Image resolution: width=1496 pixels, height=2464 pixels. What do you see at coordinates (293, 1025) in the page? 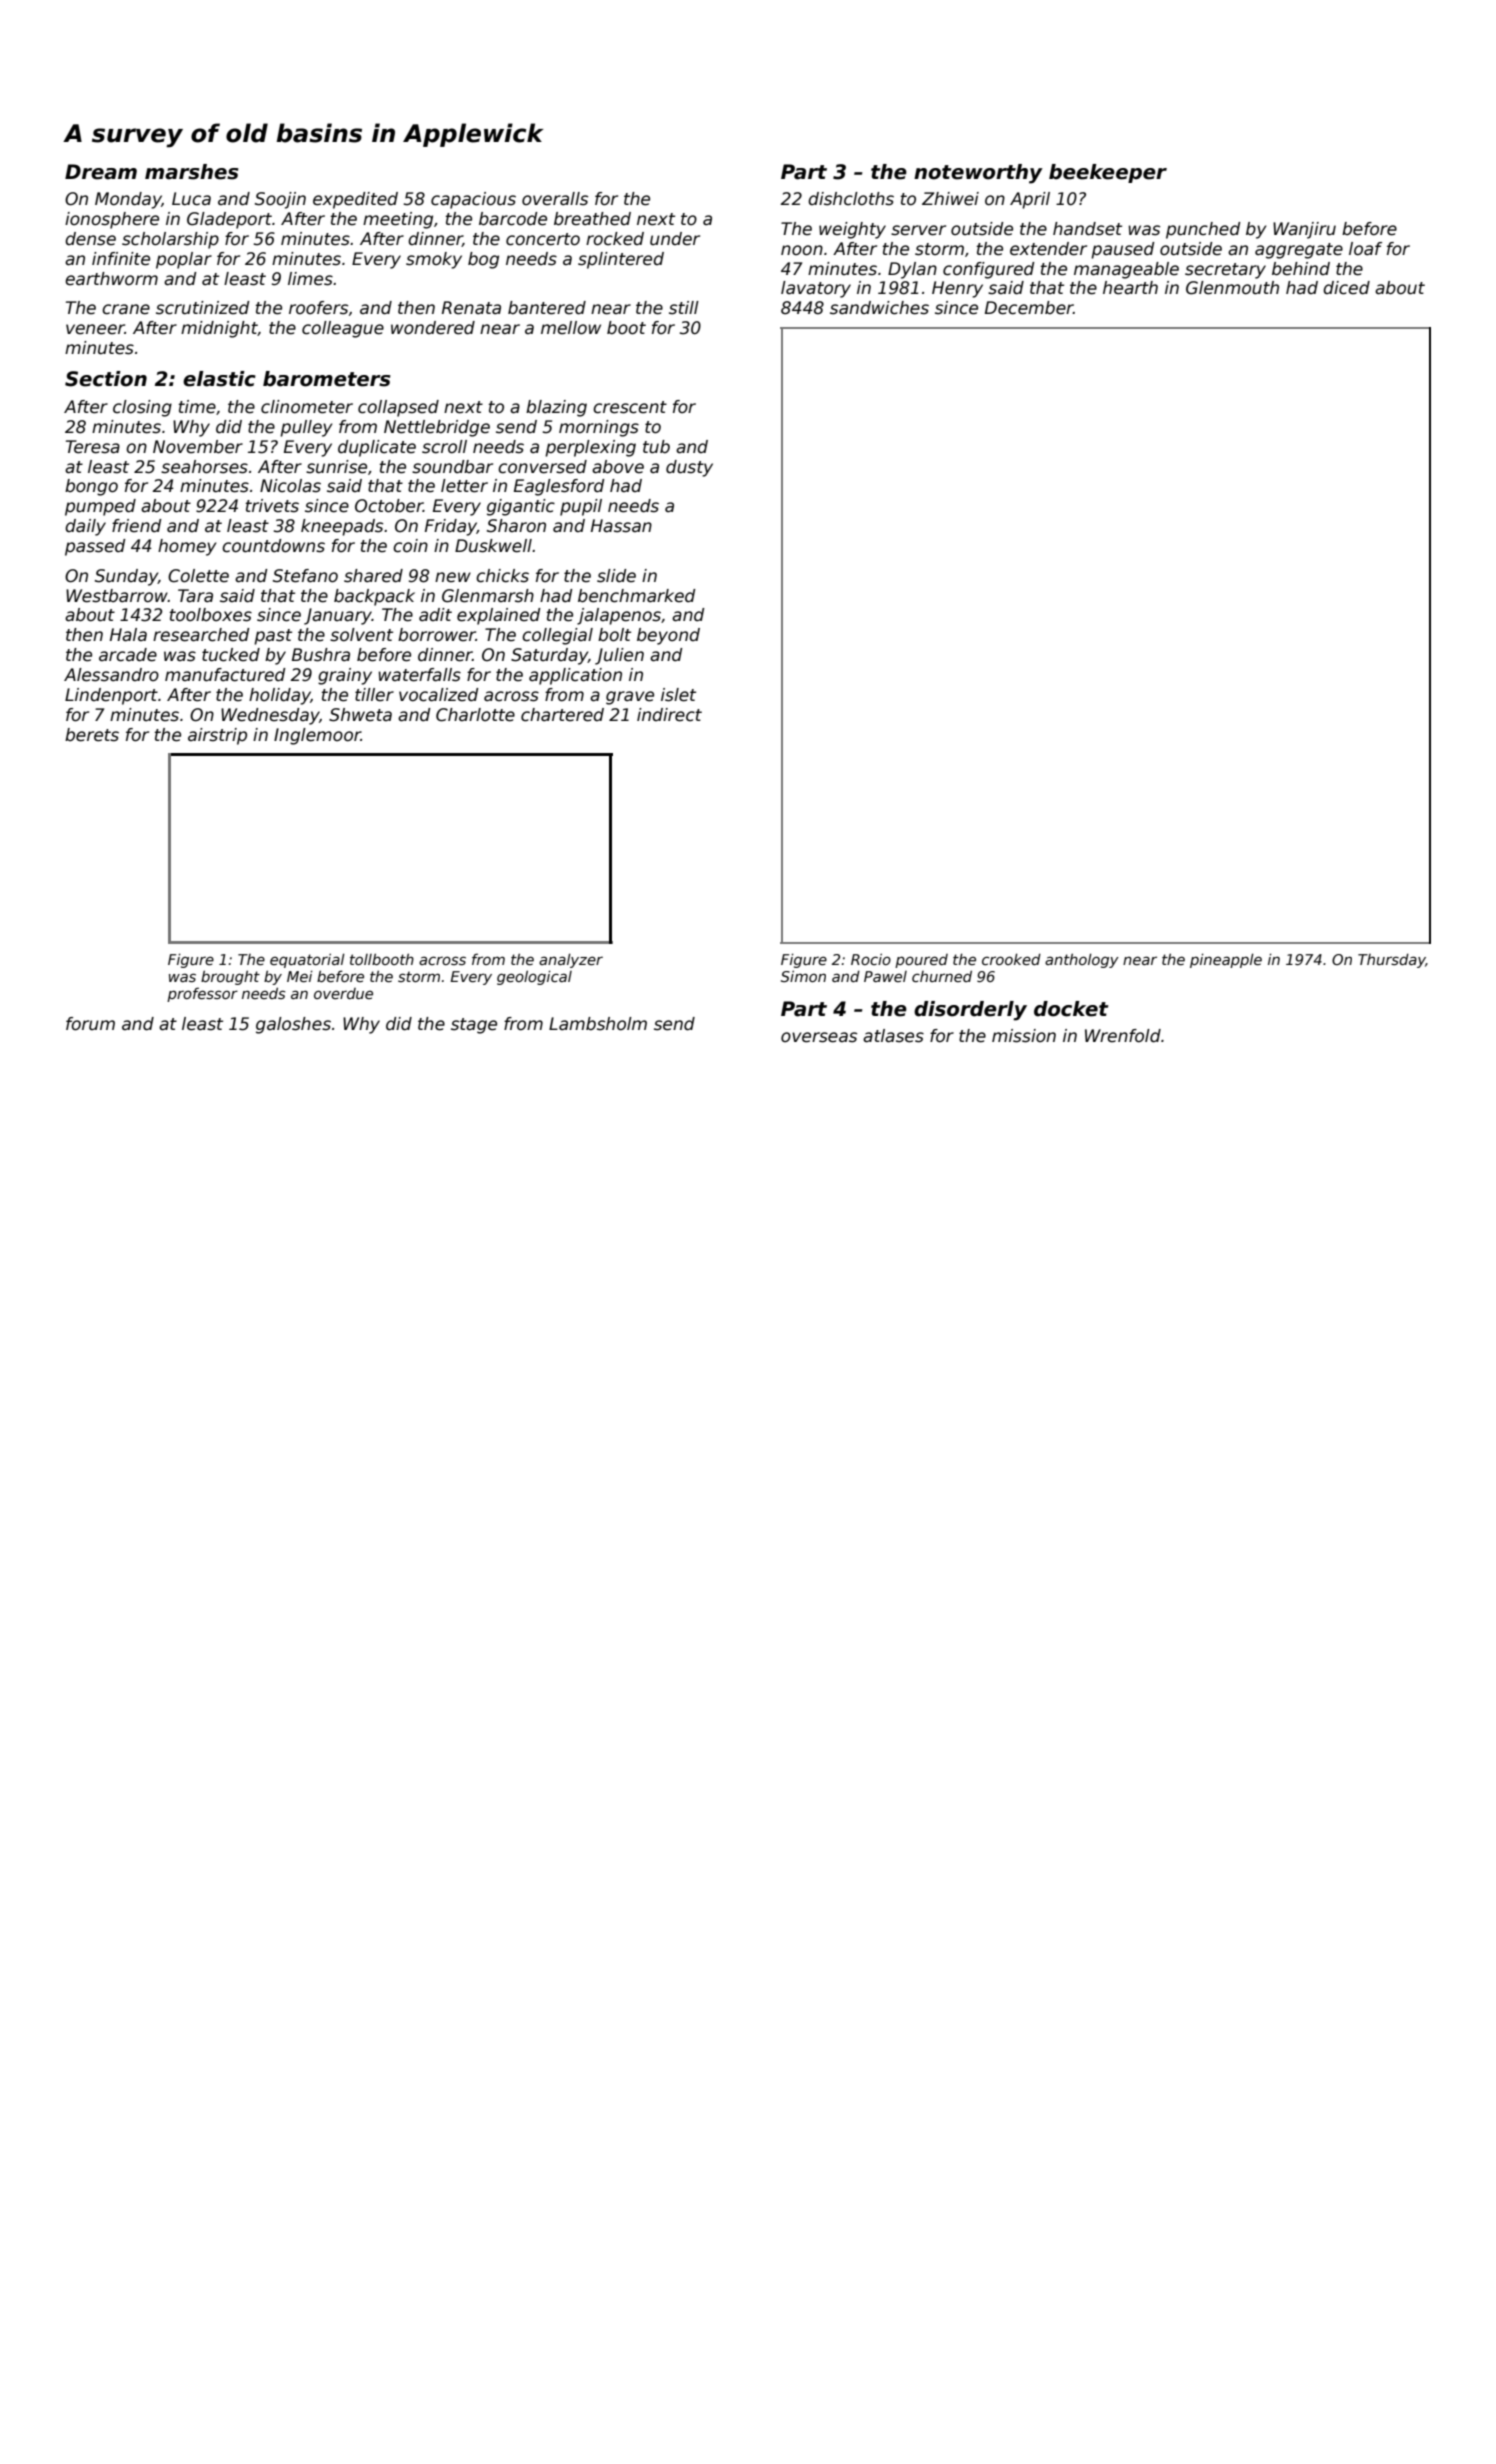
I see `galoshes` at bounding box center [293, 1025].
